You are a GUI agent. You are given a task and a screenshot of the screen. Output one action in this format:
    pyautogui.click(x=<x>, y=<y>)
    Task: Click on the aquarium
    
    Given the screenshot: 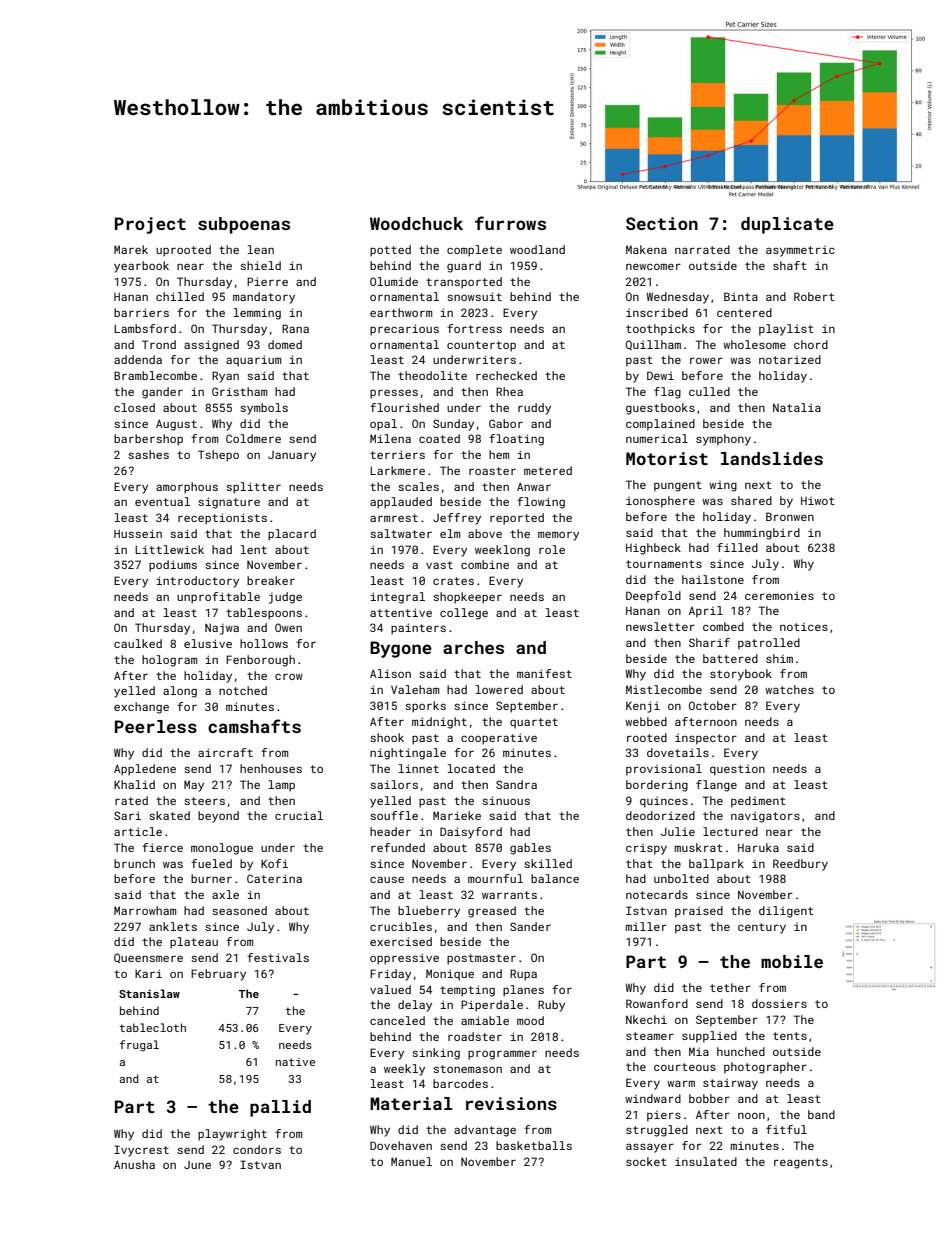 What is the action you would take?
    pyautogui.click(x=254, y=361)
